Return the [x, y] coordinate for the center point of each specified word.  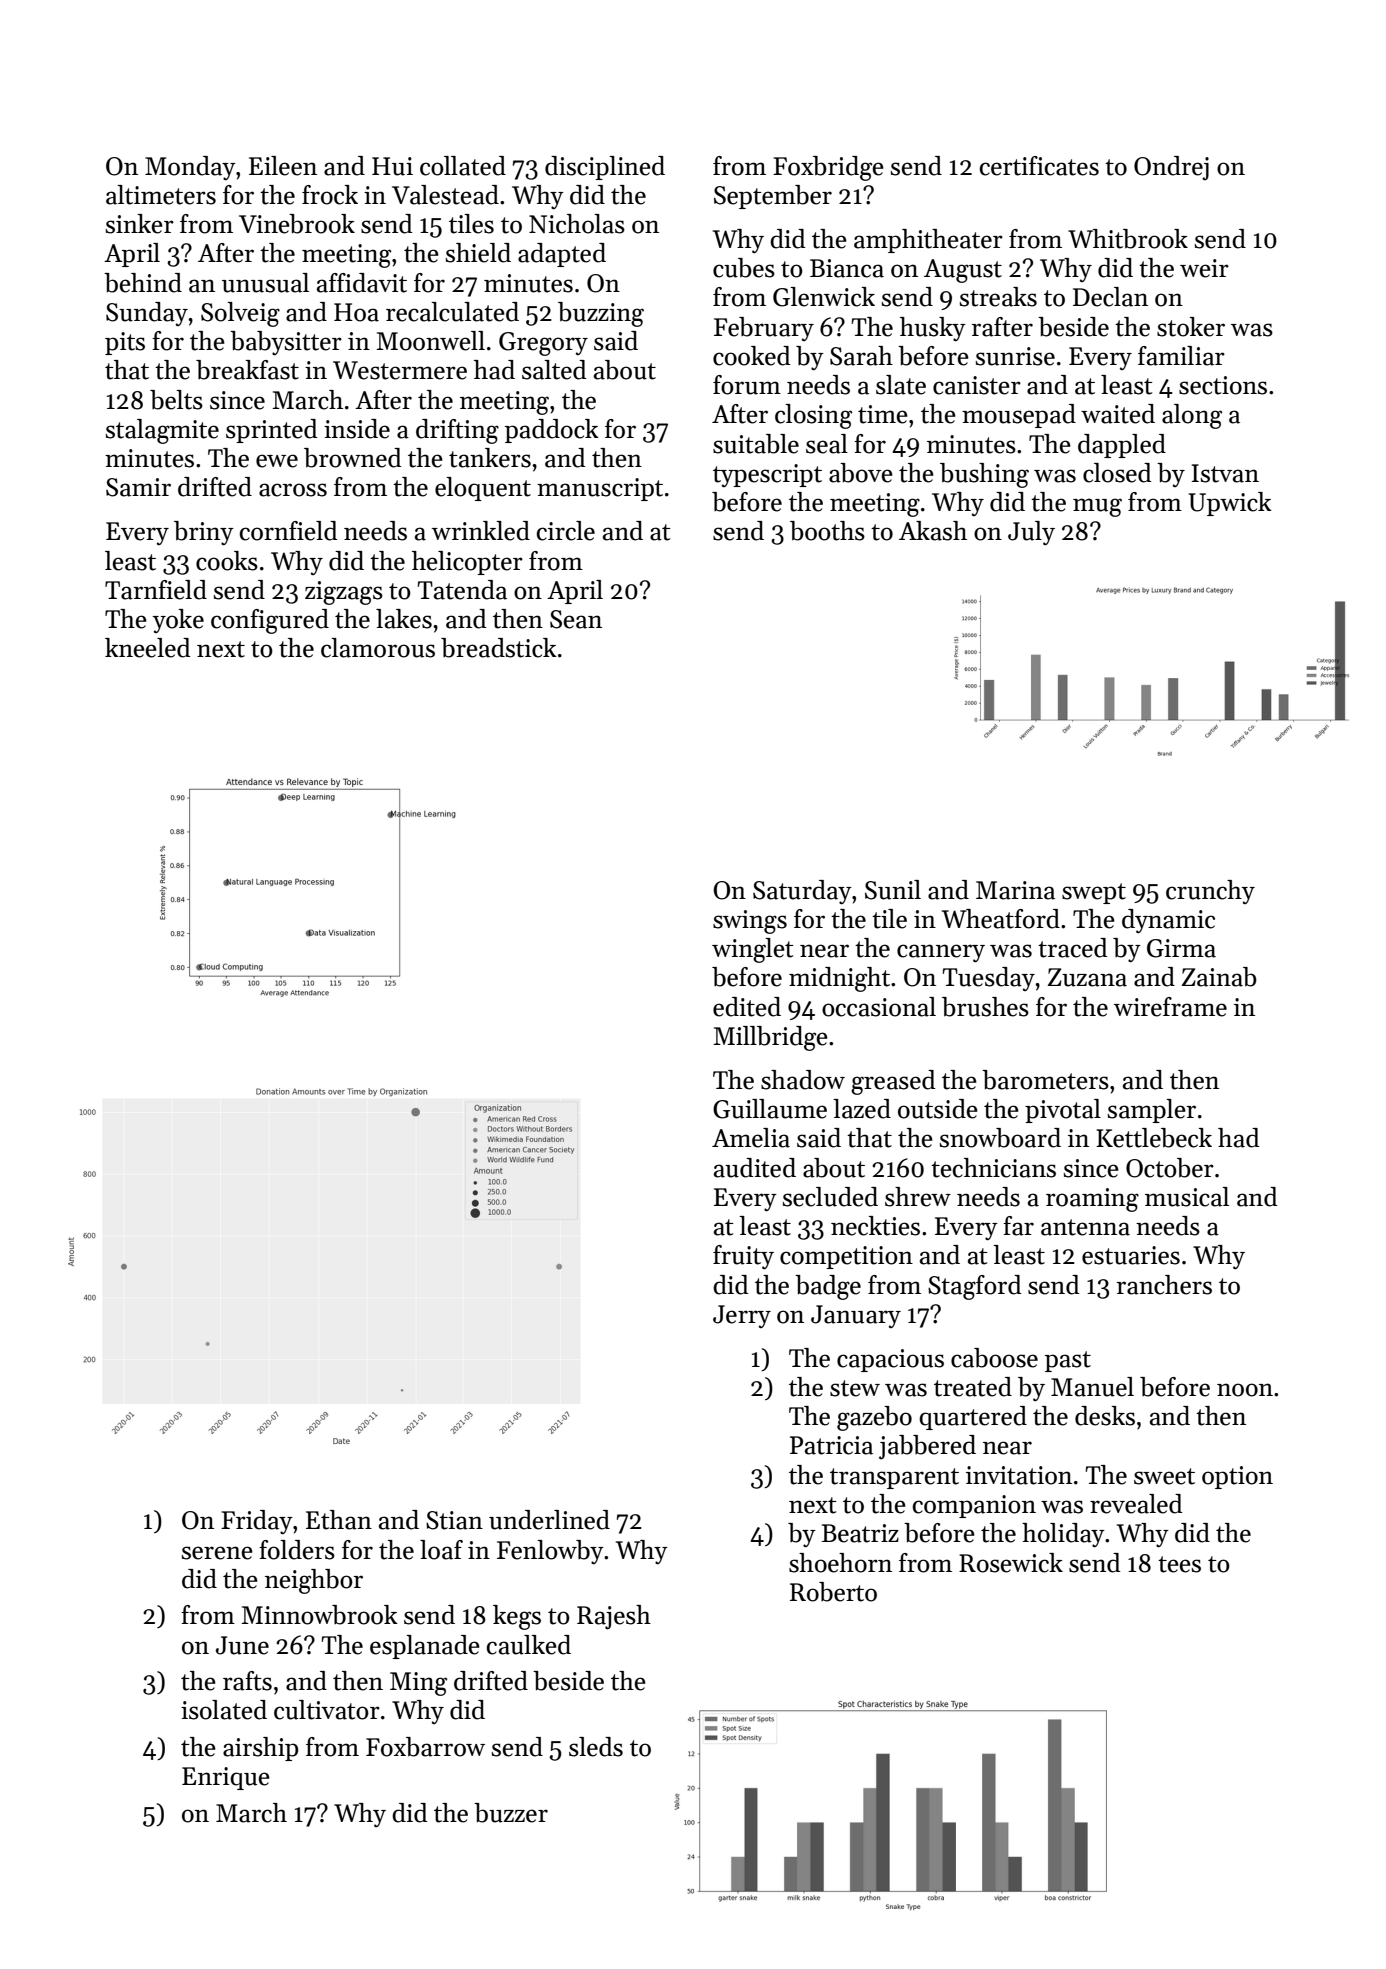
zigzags [344, 593]
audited [755, 1168]
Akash [933, 531]
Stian [454, 1520]
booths [827, 531]
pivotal [1063, 1111]
